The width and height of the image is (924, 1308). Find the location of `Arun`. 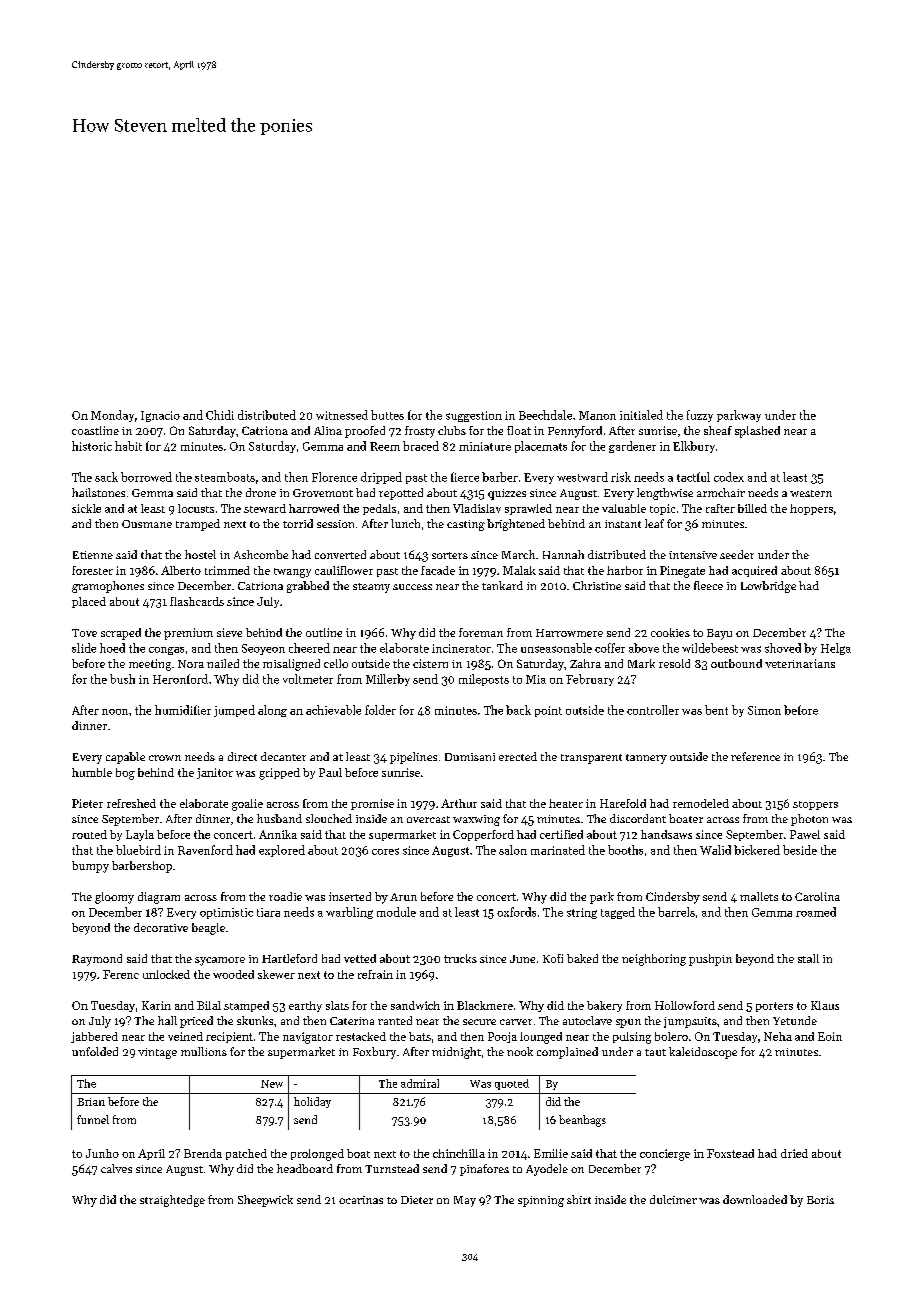

Arun is located at coordinates (403, 897).
